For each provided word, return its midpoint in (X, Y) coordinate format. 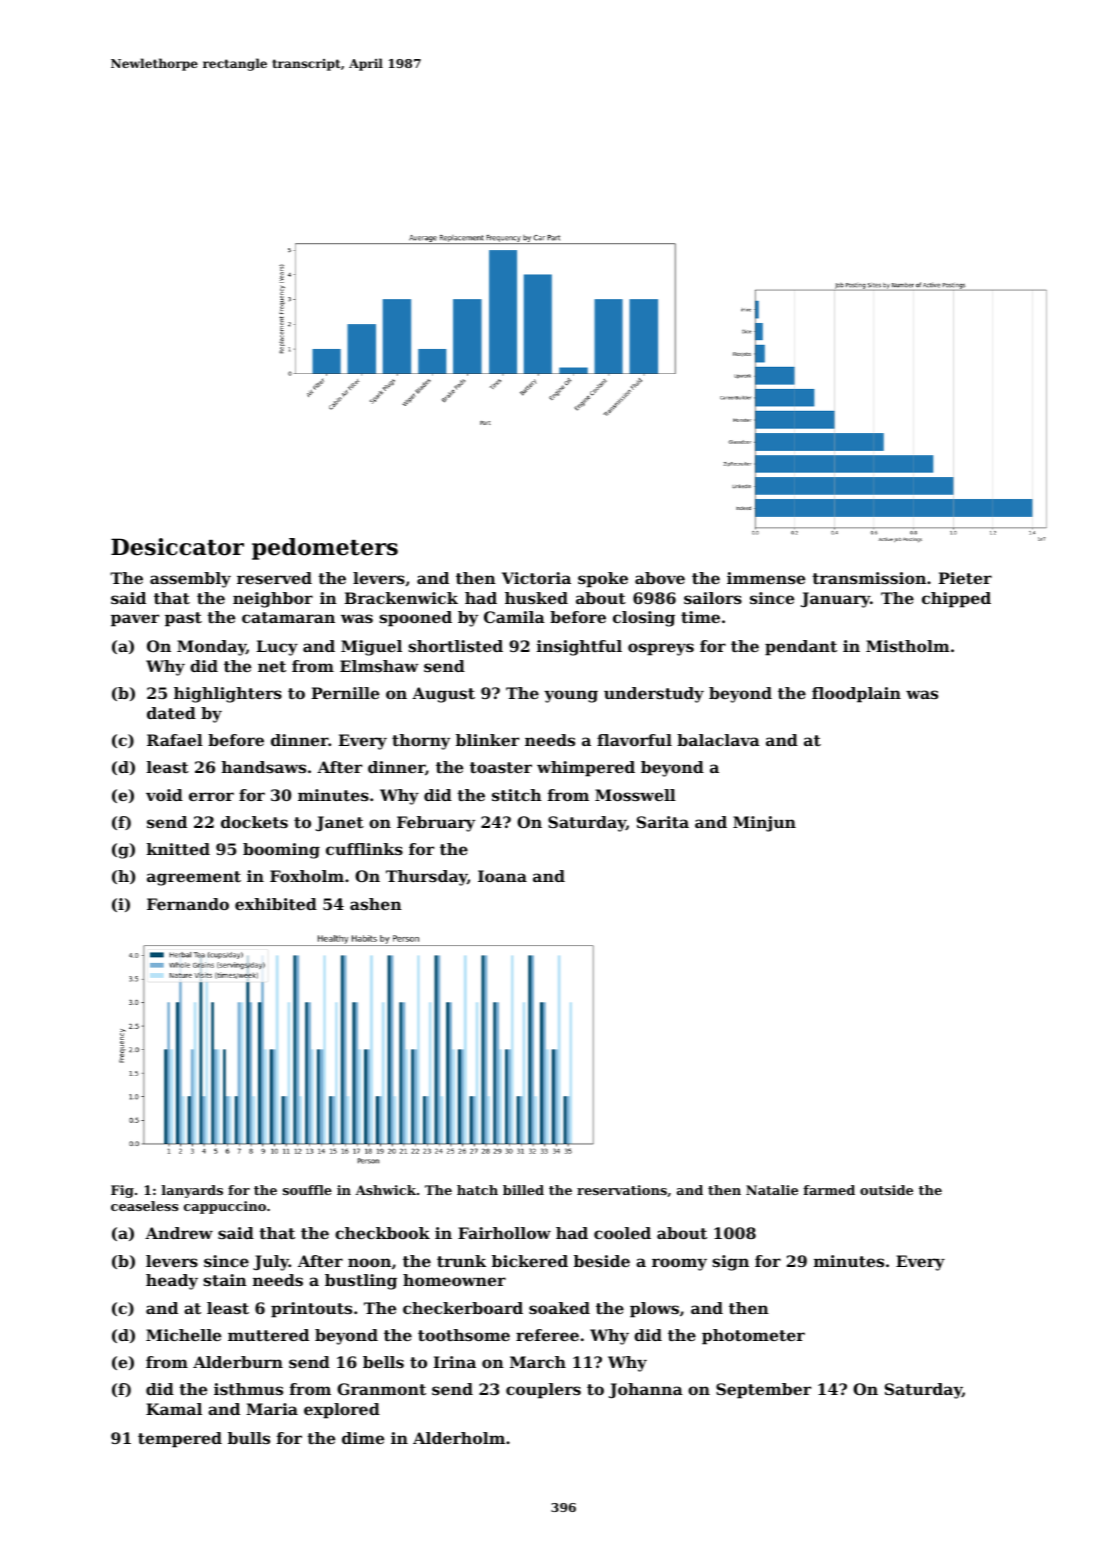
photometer (753, 1337)
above (660, 578)
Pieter (965, 578)
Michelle (183, 1335)
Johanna (646, 1390)
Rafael (175, 740)
